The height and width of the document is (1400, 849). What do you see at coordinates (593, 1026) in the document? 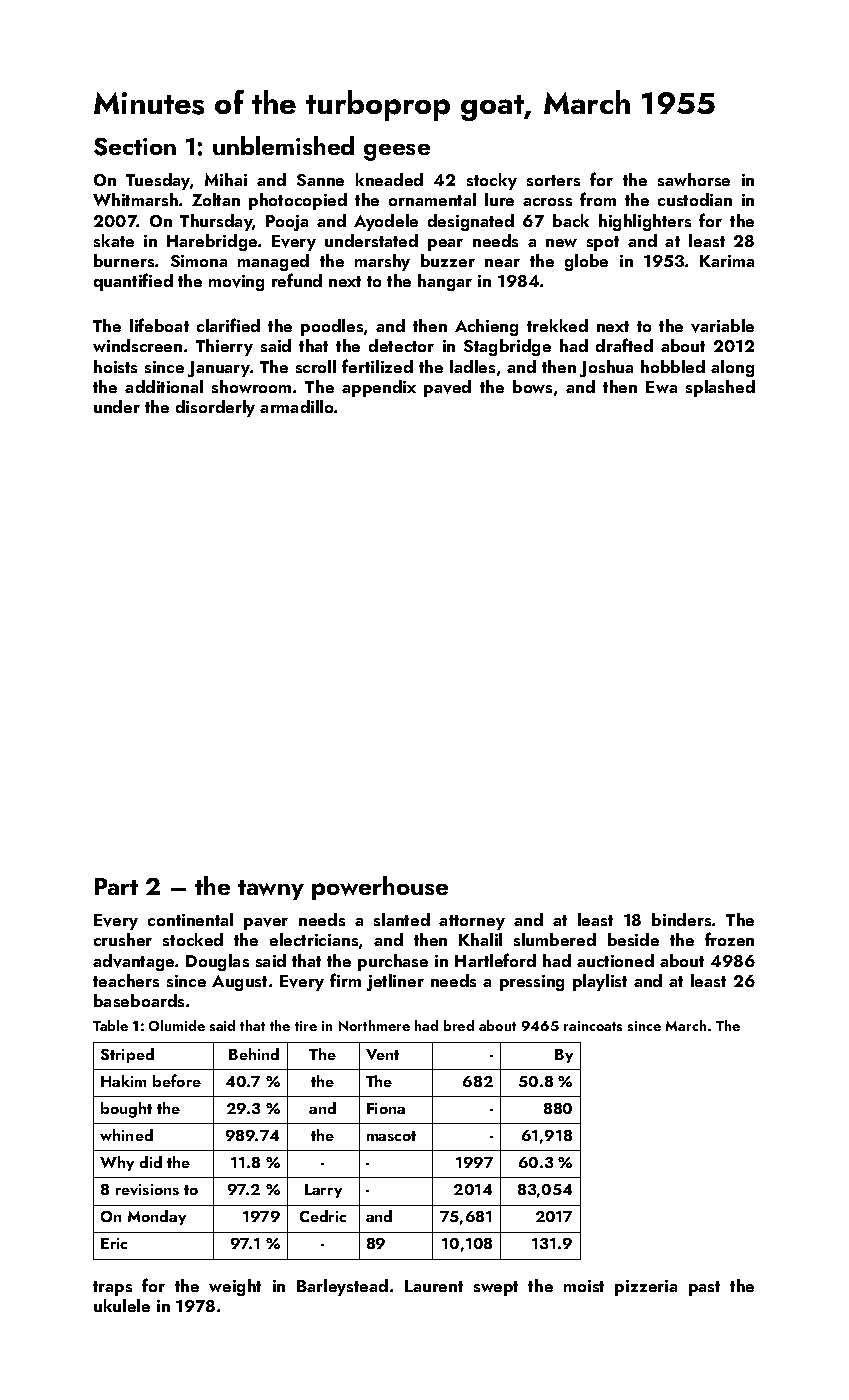
I see `raincoats` at bounding box center [593, 1026].
